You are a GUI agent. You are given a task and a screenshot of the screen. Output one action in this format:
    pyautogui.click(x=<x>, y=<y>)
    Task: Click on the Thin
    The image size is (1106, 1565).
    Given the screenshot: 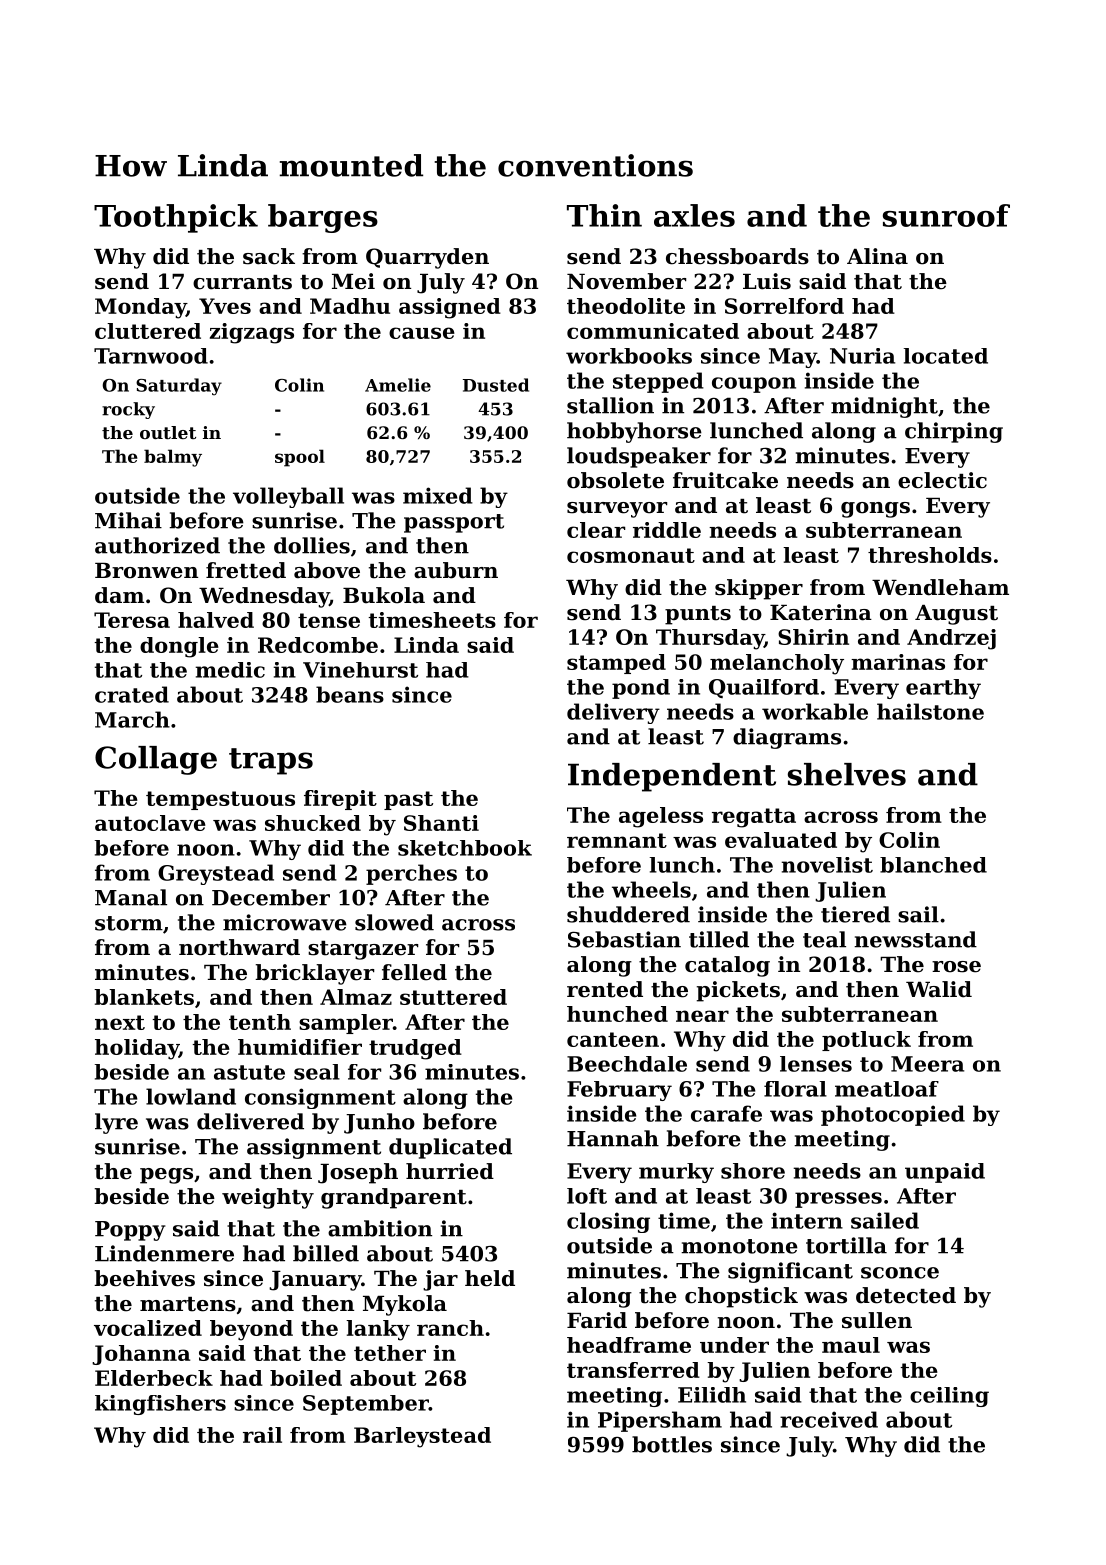 What is the action you would take?
    pyautogui.click(x=604, y=215)
